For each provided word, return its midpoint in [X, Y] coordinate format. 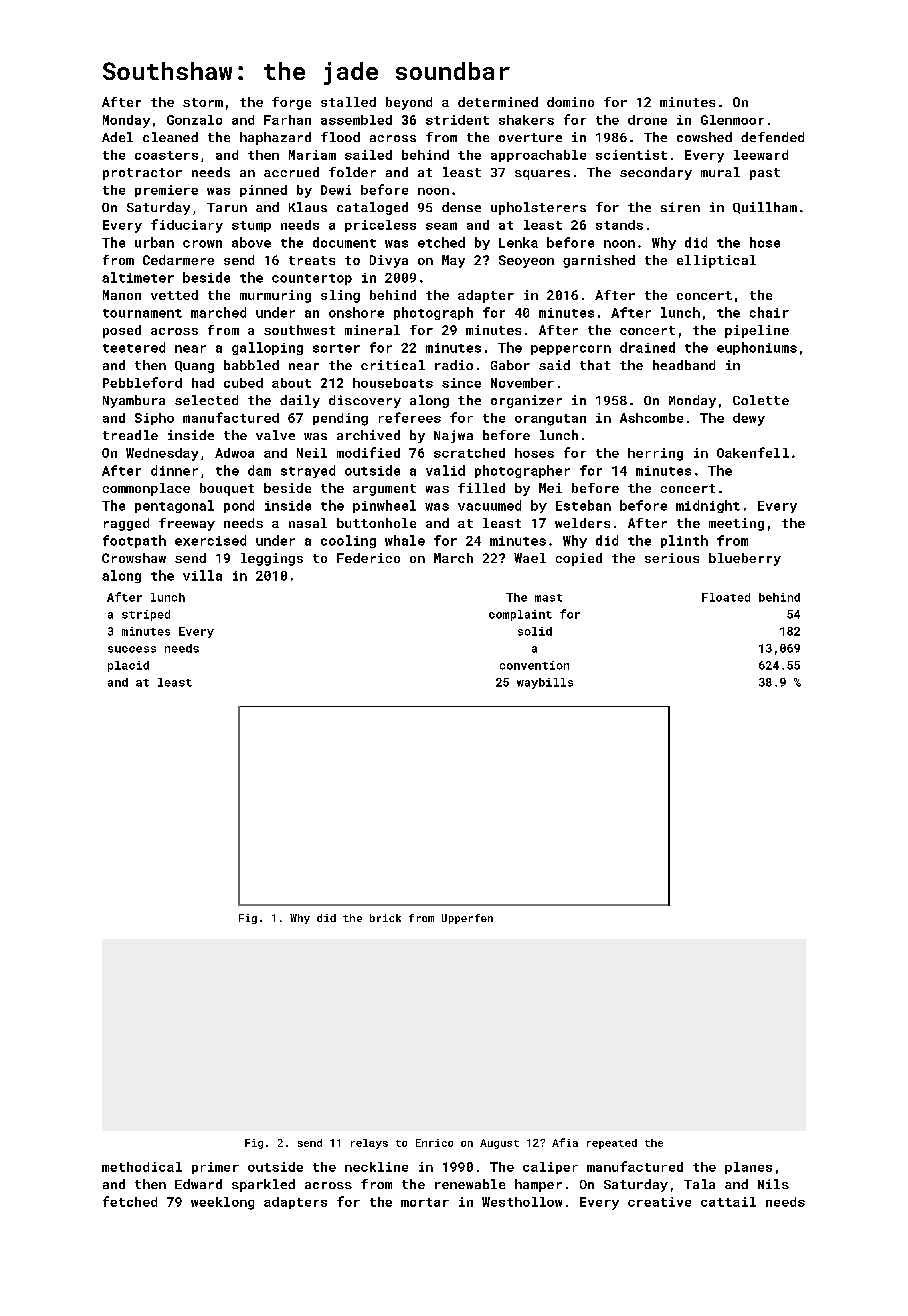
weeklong [222, 1203]
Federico [368, 558]
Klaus [308, 207]
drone [647, 120]
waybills [545, 683]
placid [128, 666]
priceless [380, 226]
